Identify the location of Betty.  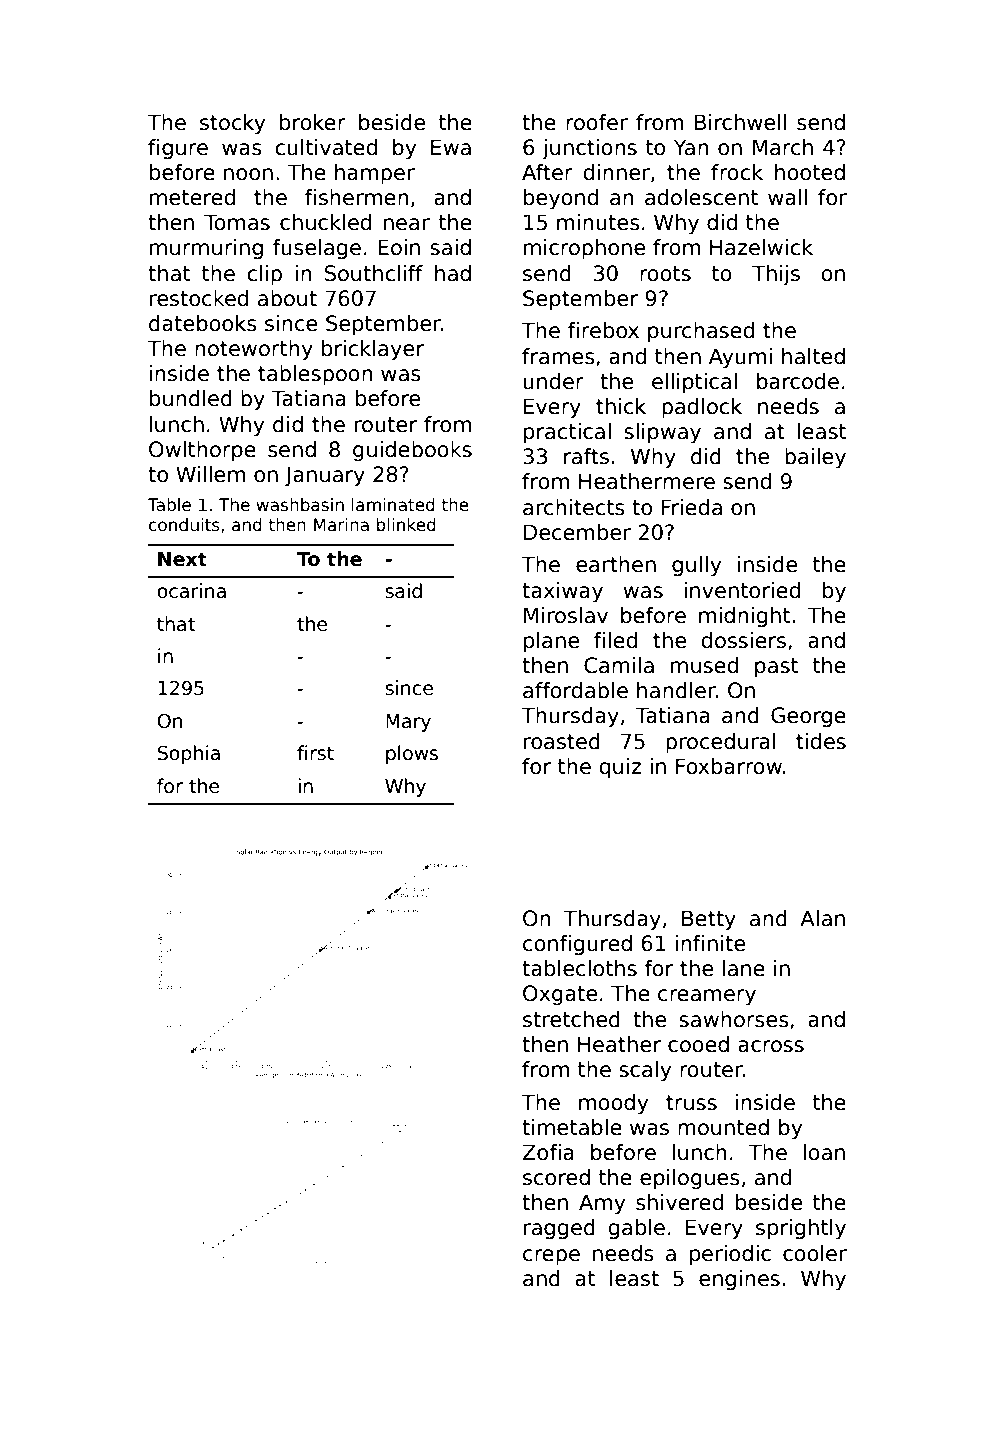
(709, 920).
